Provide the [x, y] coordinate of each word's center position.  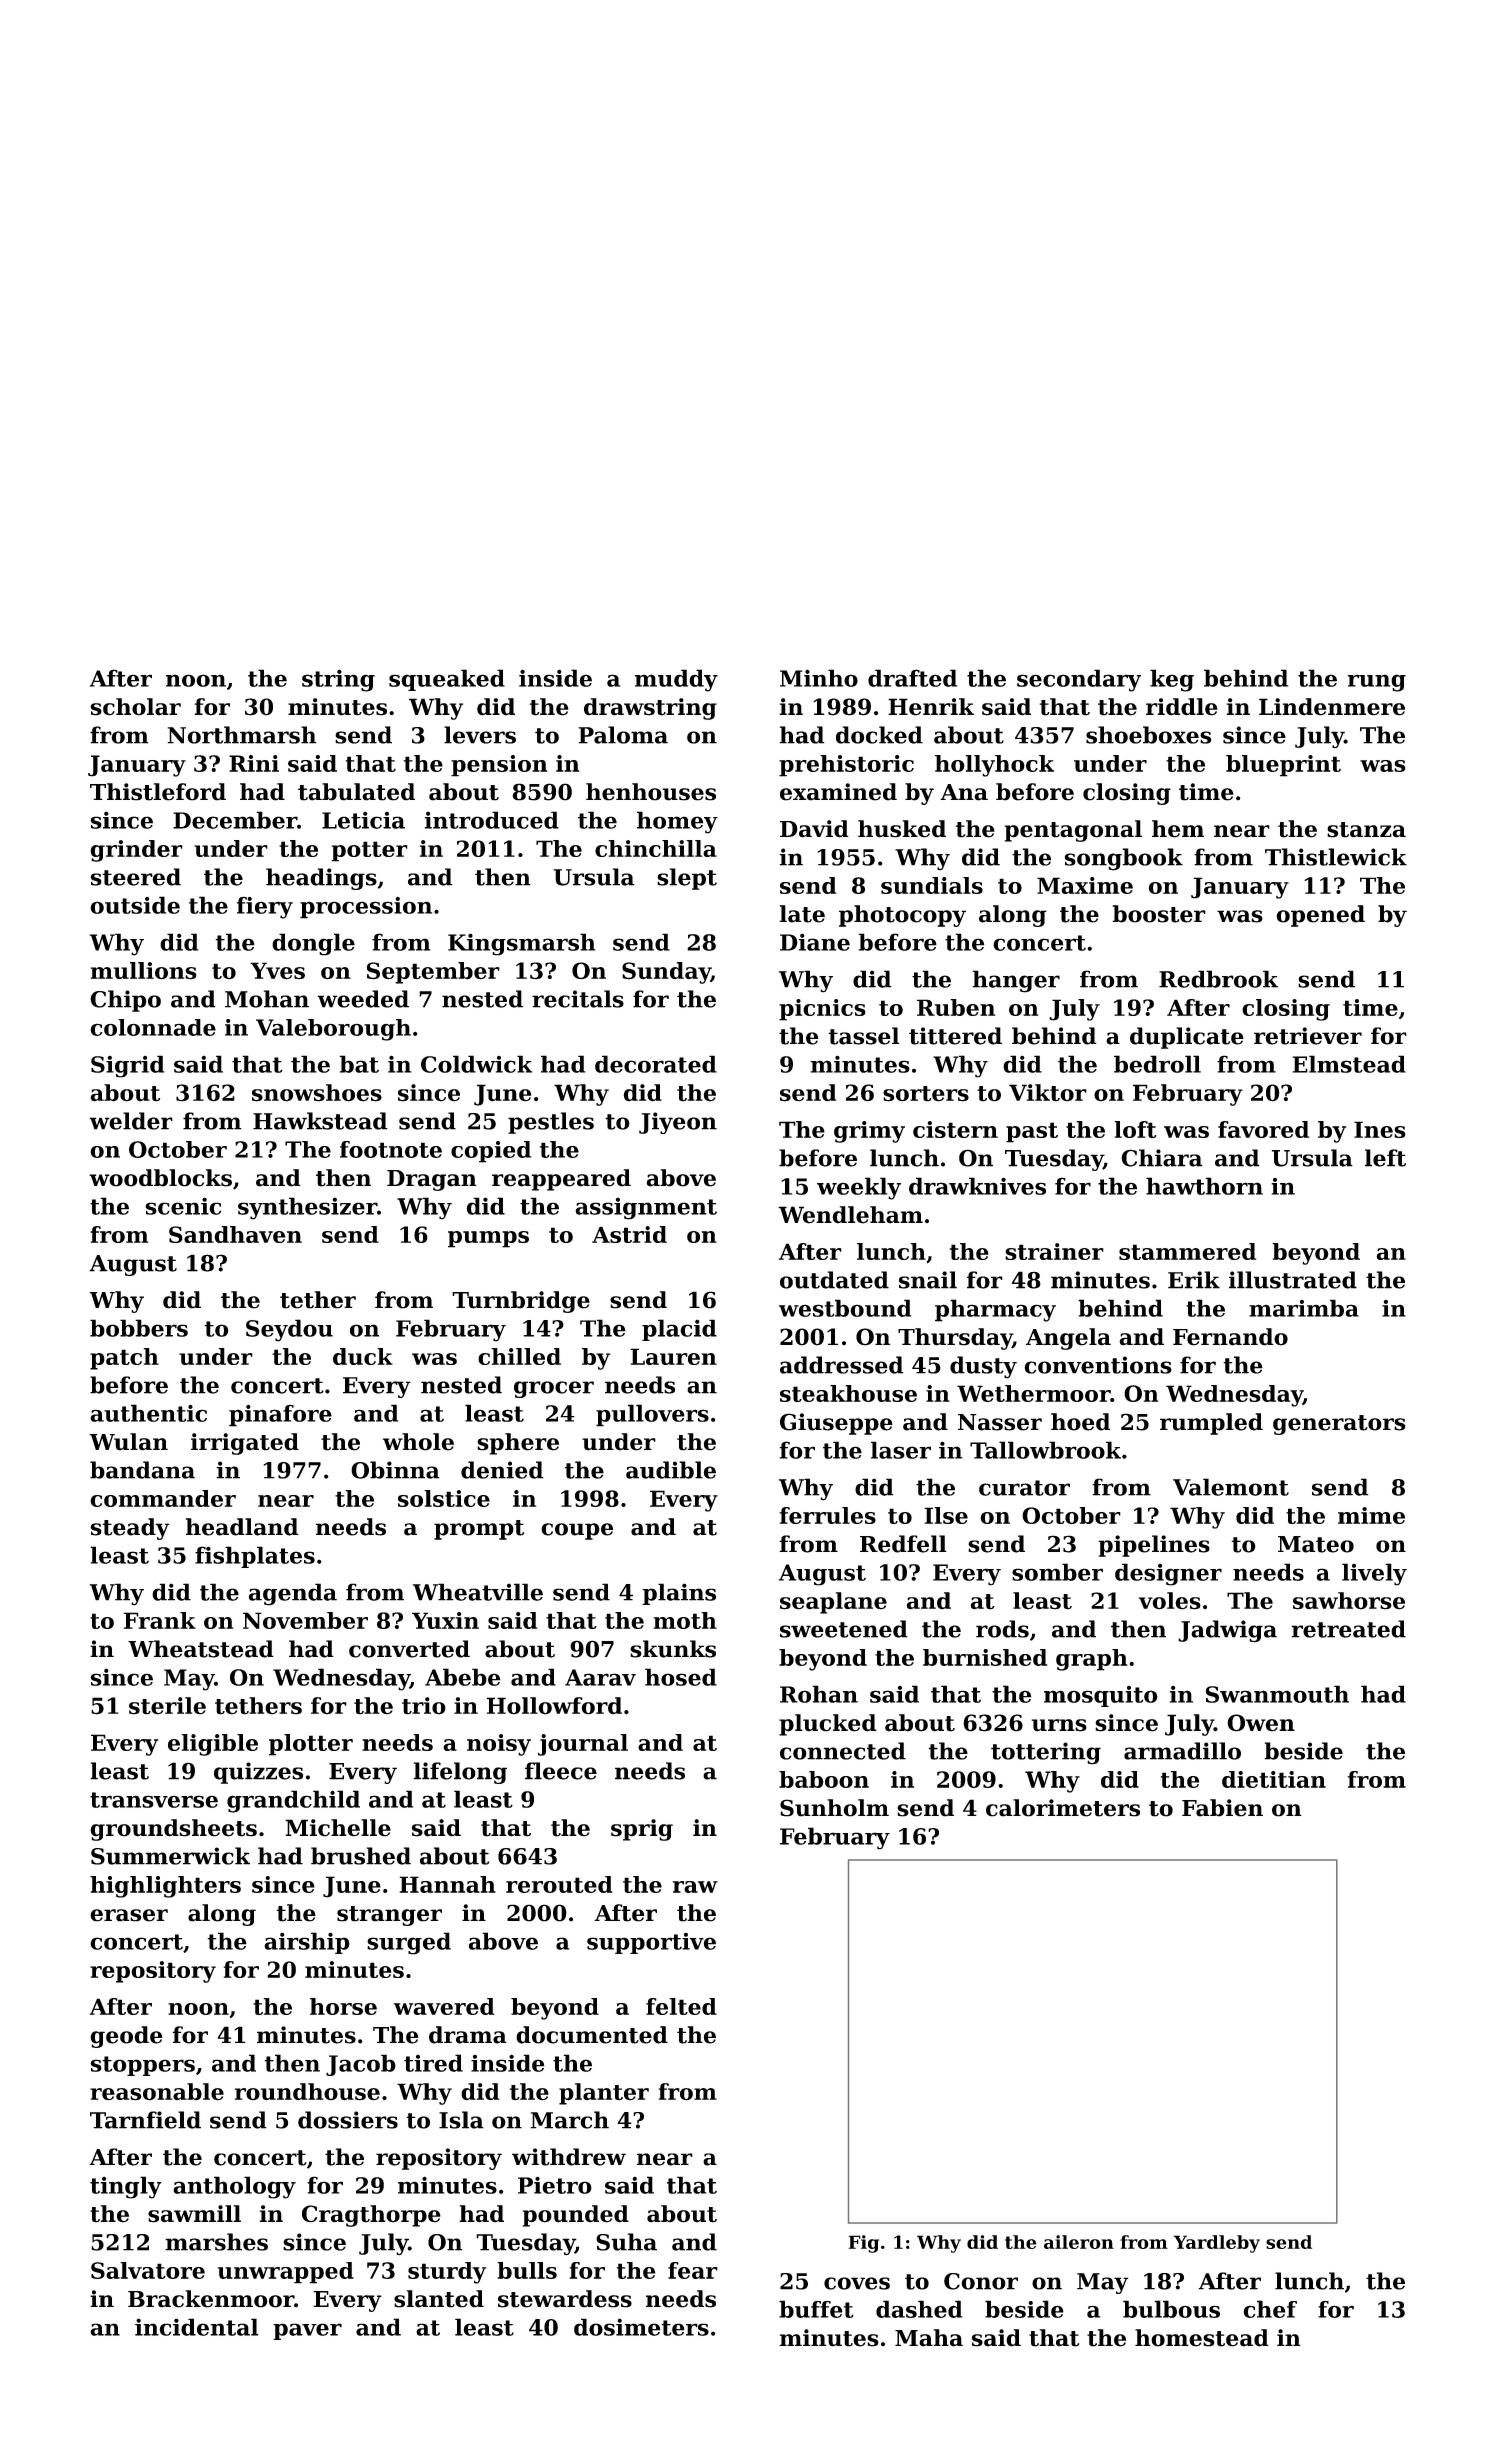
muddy [676, 680]
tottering [1046, 1753]
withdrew [569, 2157]
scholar [136, 707]
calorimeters [1063, 1808]
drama [468, 2035]
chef [1270, 2309]
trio [424, 1706]
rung [1377, 683]
